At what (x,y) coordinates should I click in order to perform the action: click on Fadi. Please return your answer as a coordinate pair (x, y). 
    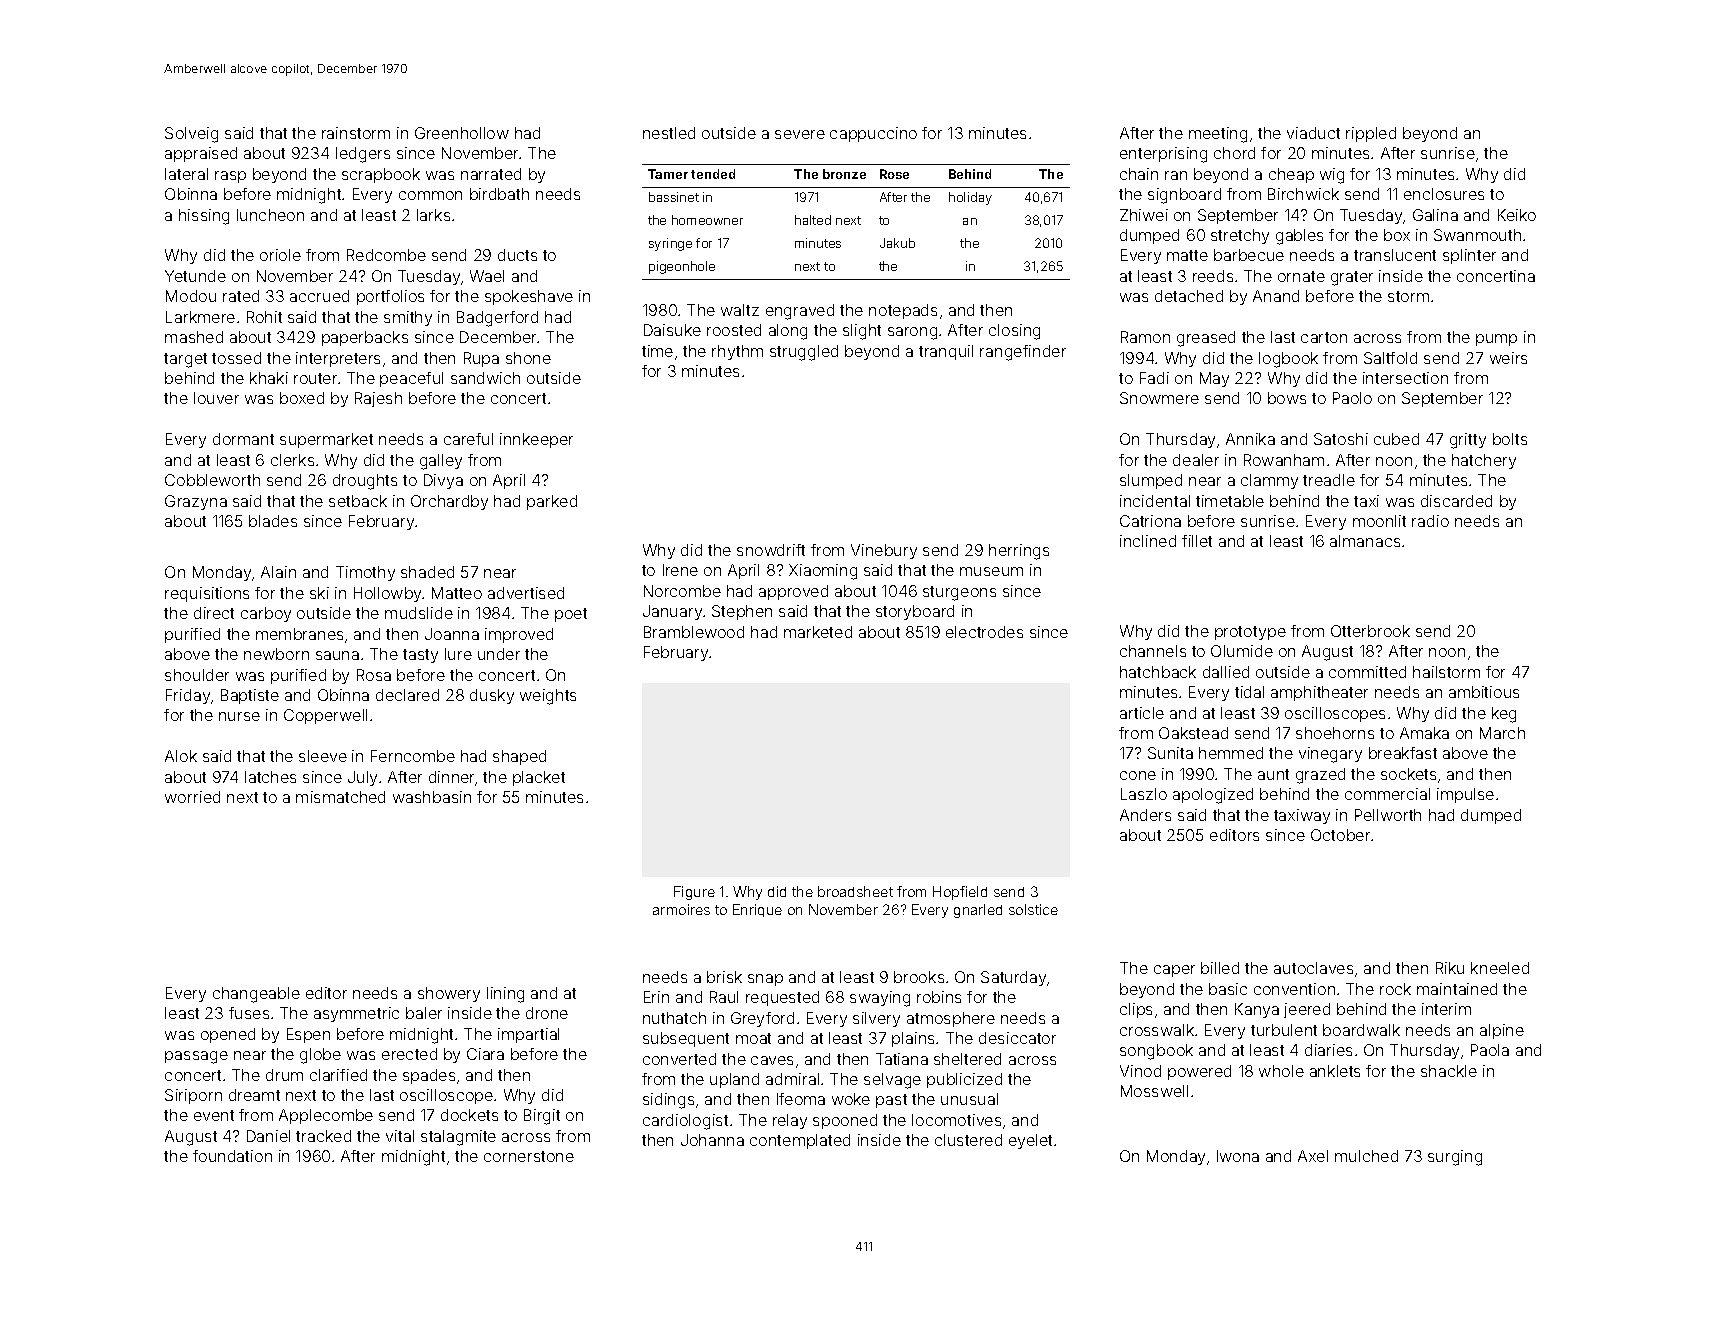
    Looking at the image, I should click on (1154, 378).
